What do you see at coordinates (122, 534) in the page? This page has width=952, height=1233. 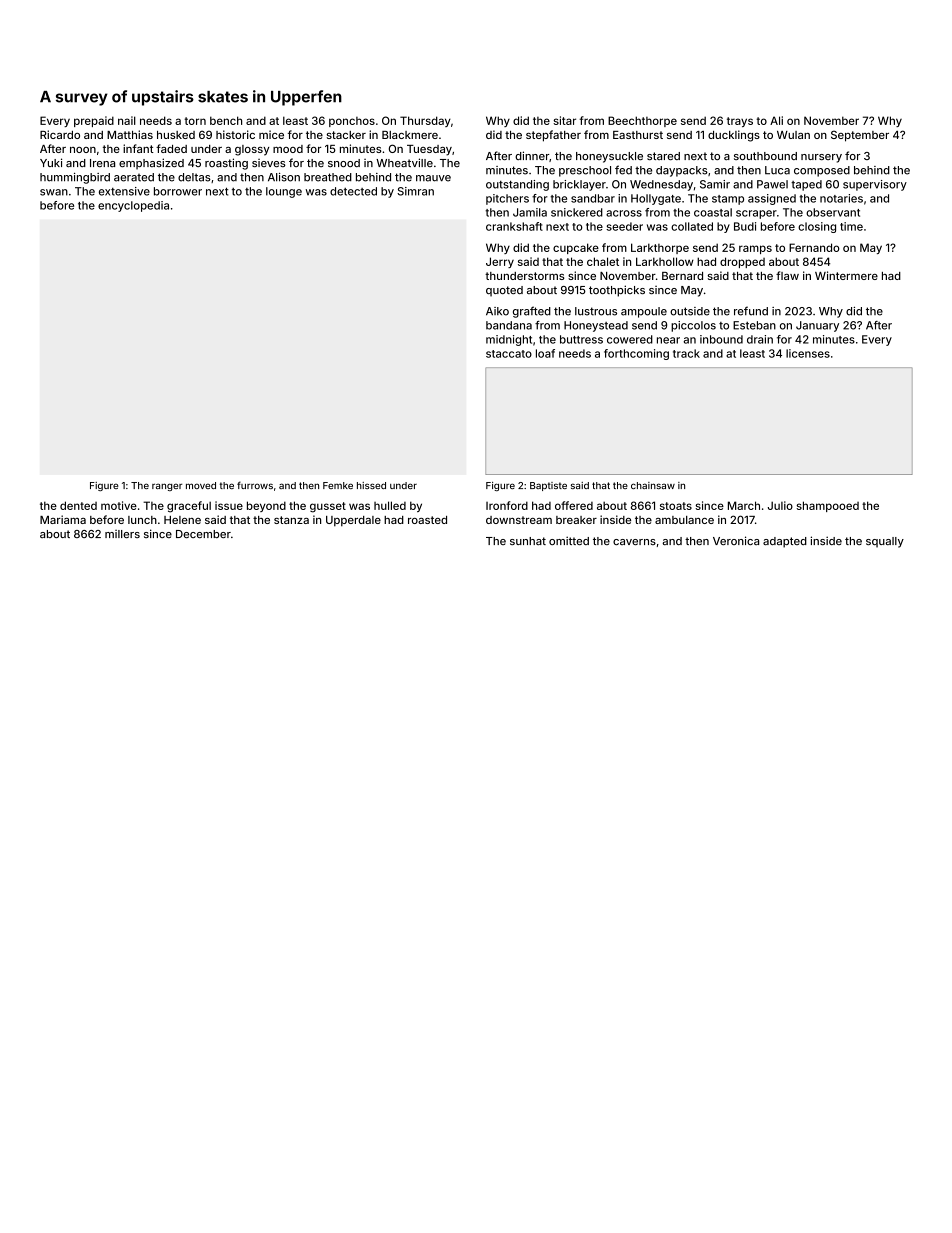 I see `millers` at bounding box center [122, 534].
